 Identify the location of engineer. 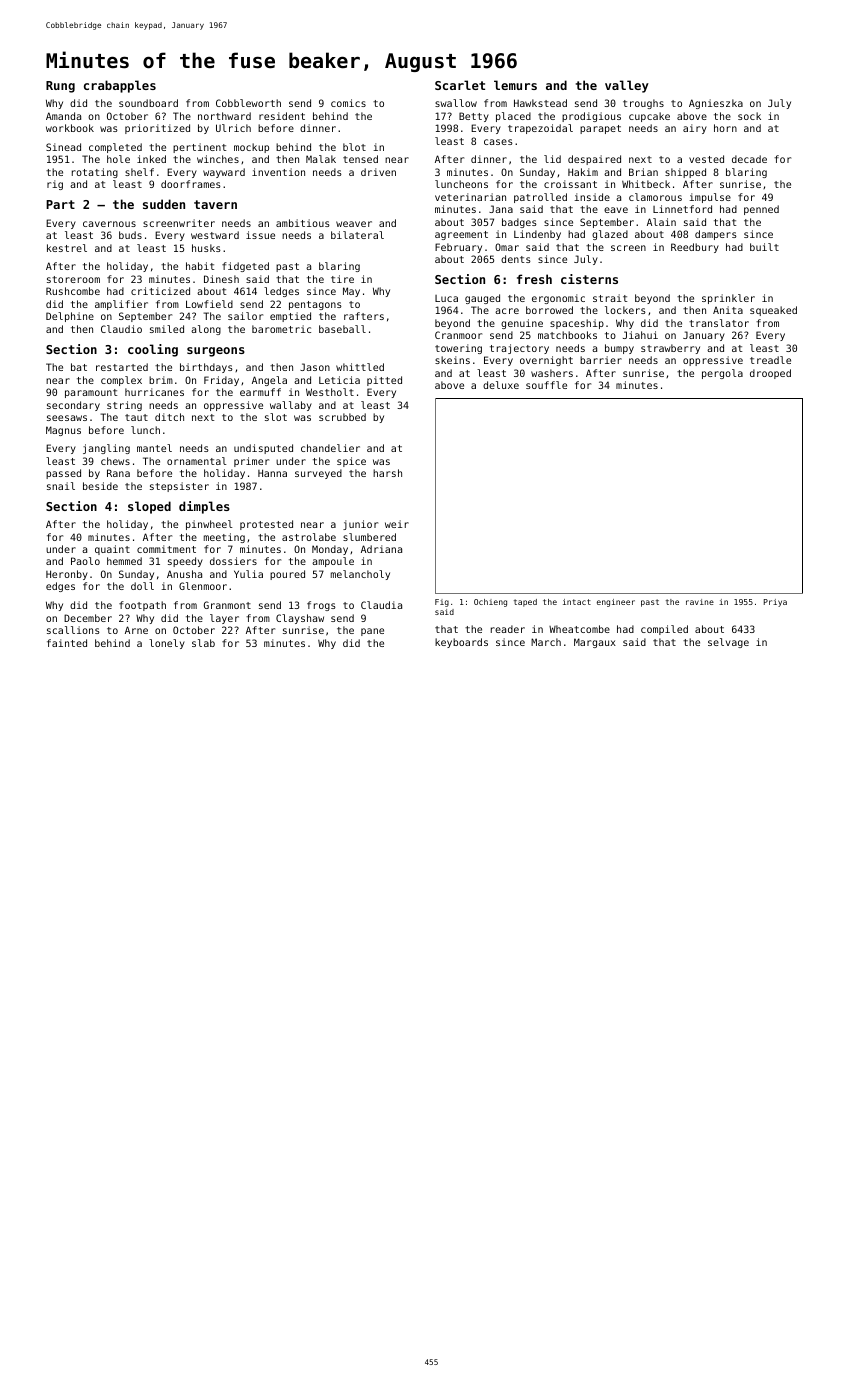
(616, 603).
